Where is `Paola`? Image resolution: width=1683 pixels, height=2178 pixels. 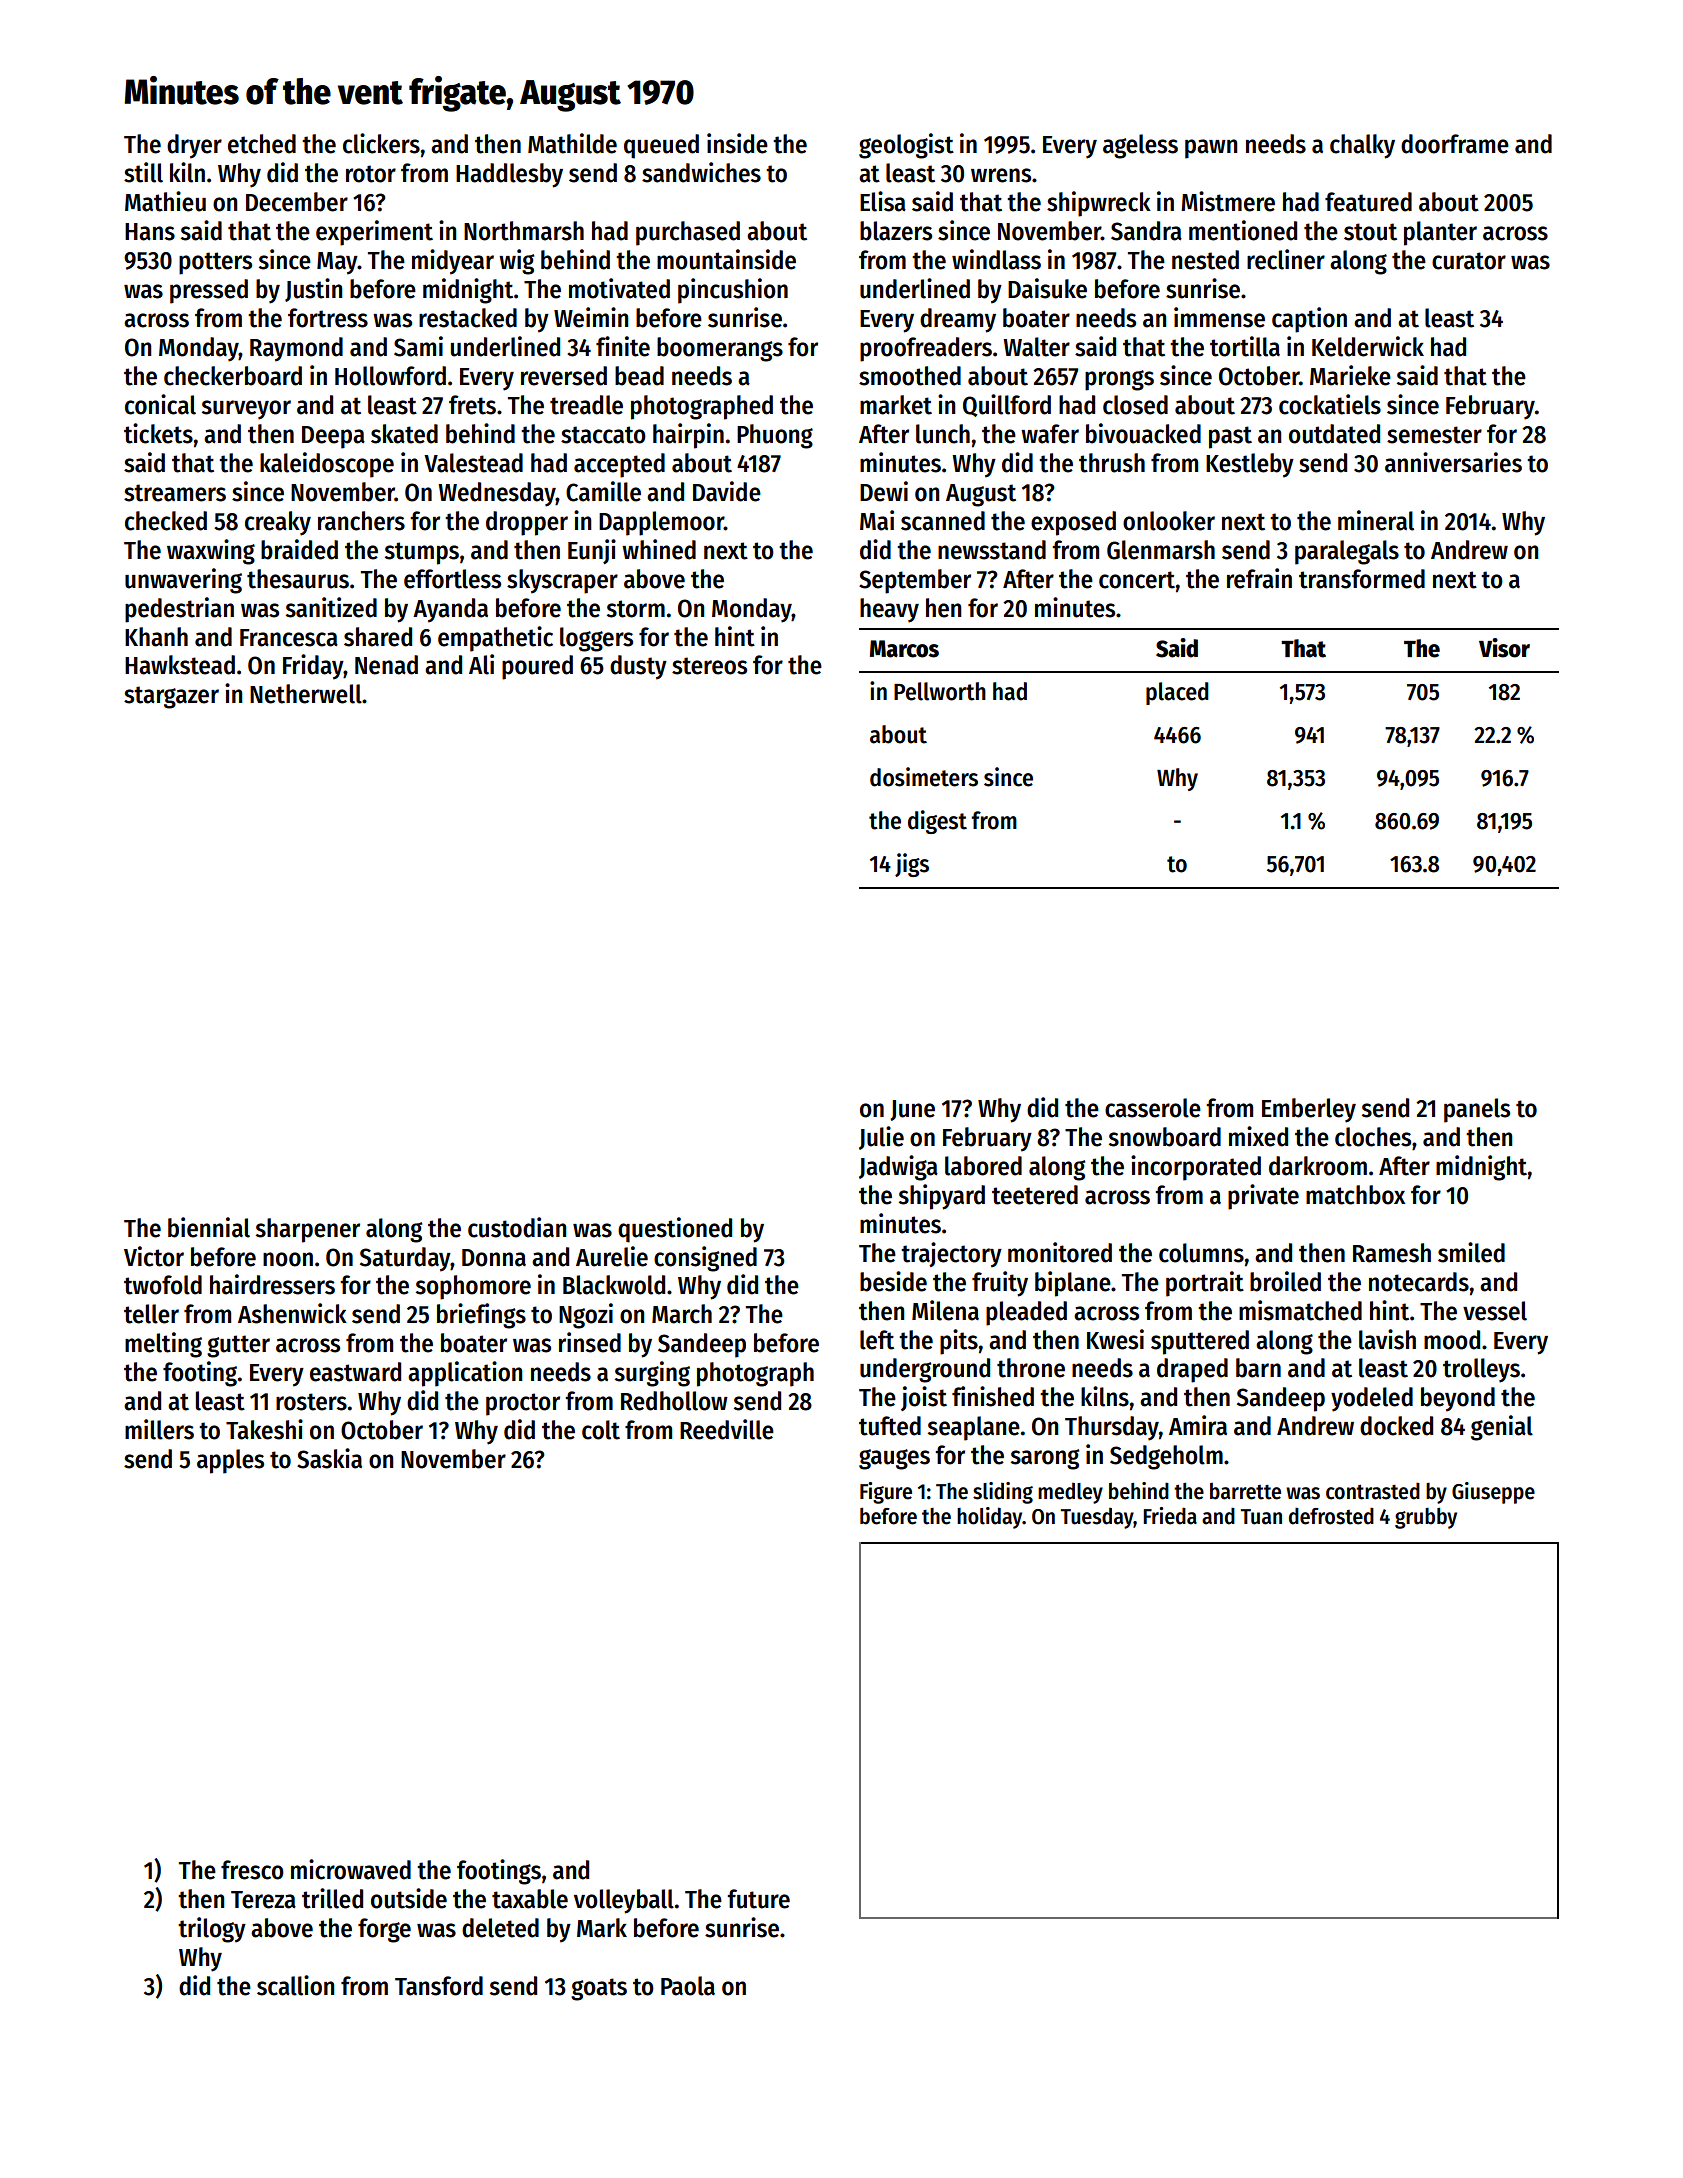 Paola is located at coordinates (688, 1986).
